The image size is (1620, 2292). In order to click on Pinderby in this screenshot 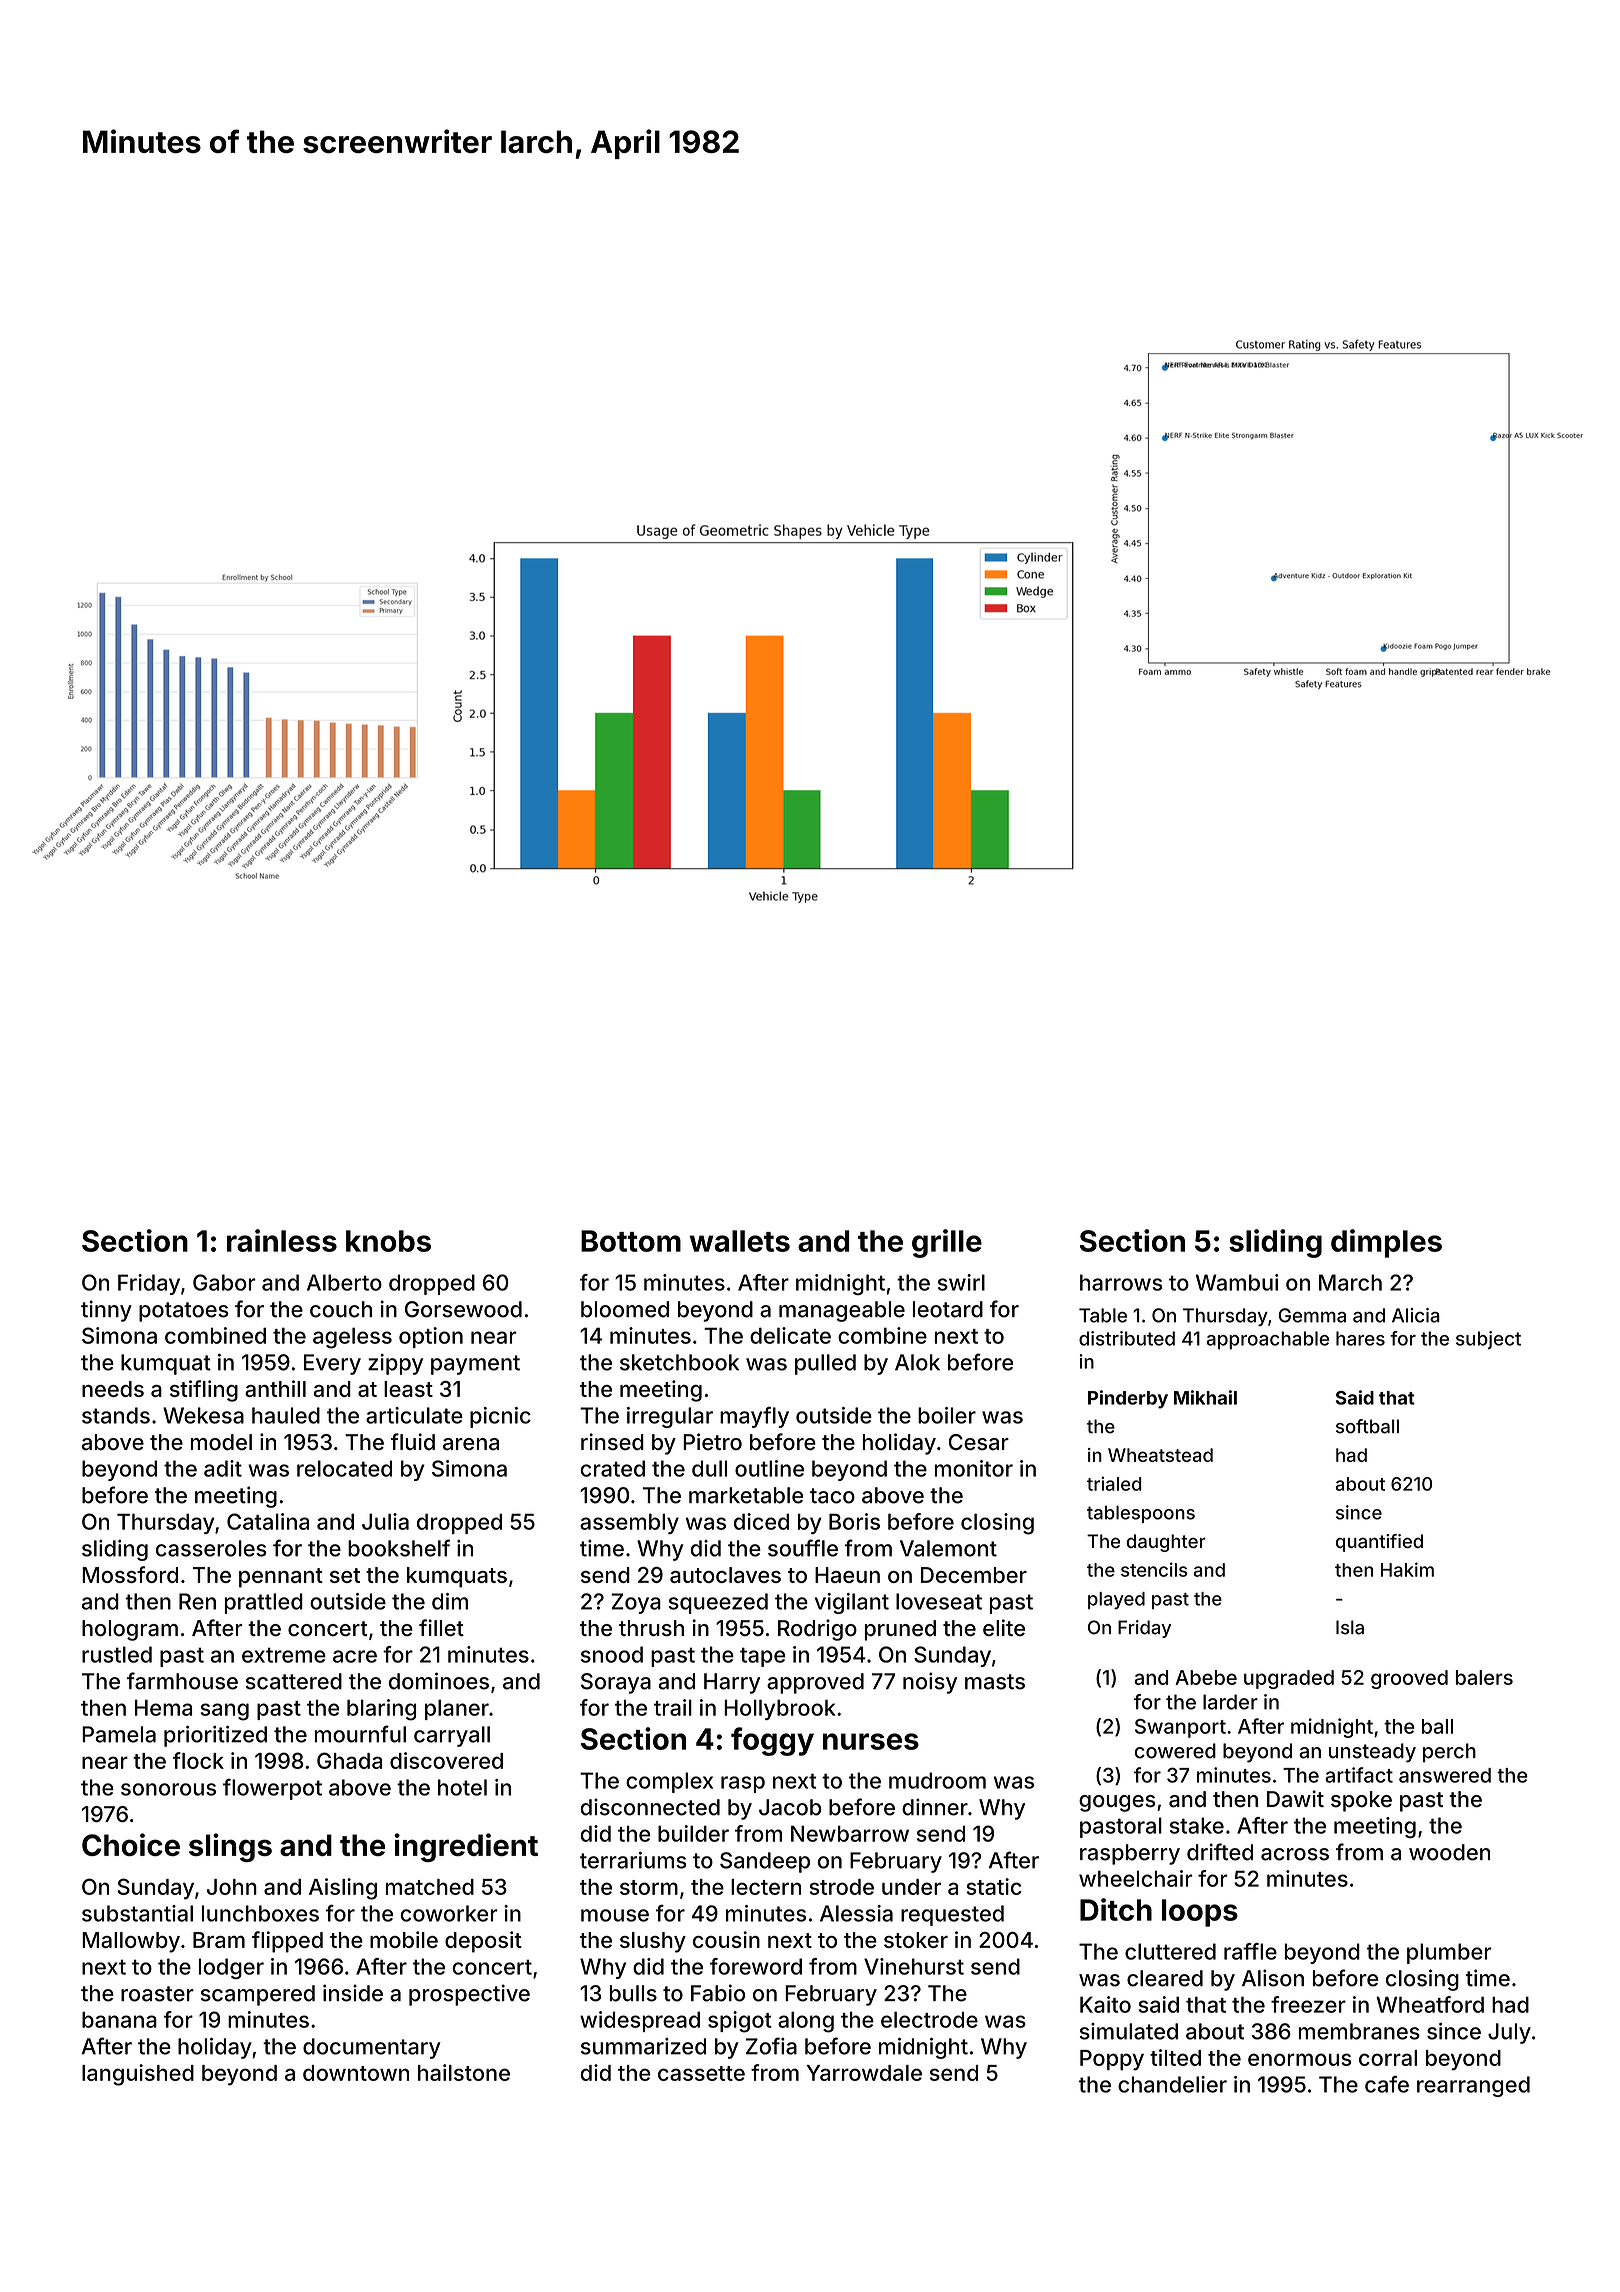, I will do `click(1128, 1399)`.
